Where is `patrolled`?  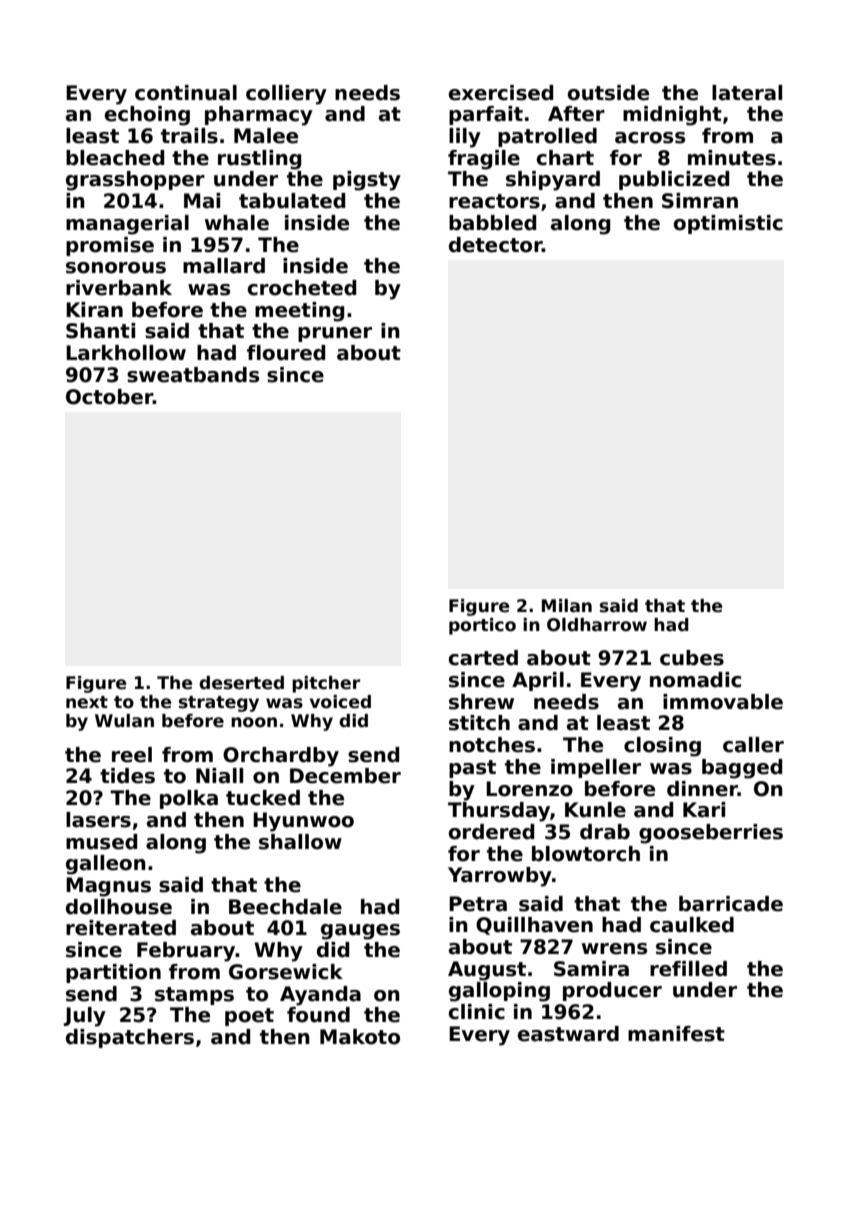
patrolled is located at coordinates (547, 137).
